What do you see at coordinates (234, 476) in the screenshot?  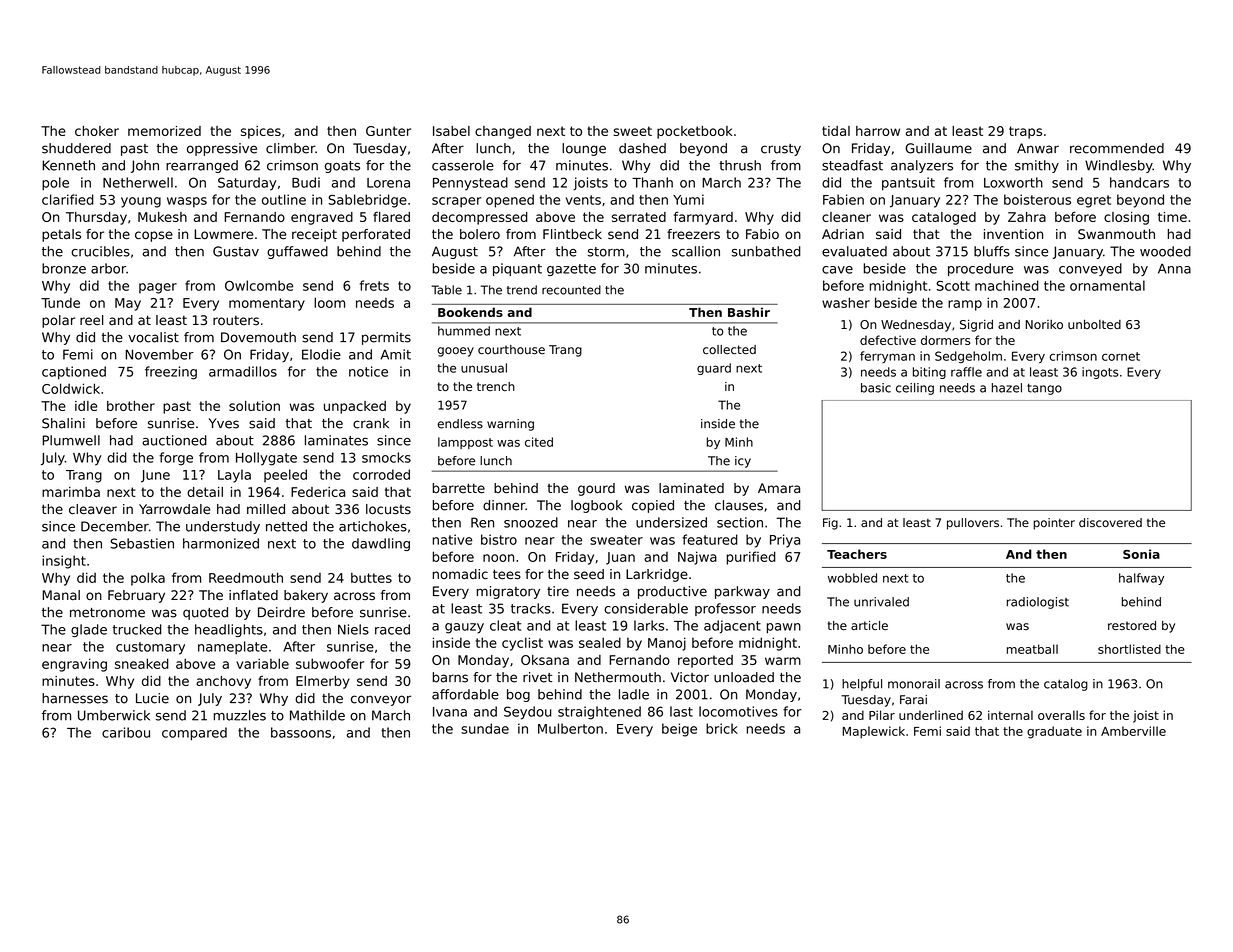 I see `Layla` at bounding box center [234, 476].
